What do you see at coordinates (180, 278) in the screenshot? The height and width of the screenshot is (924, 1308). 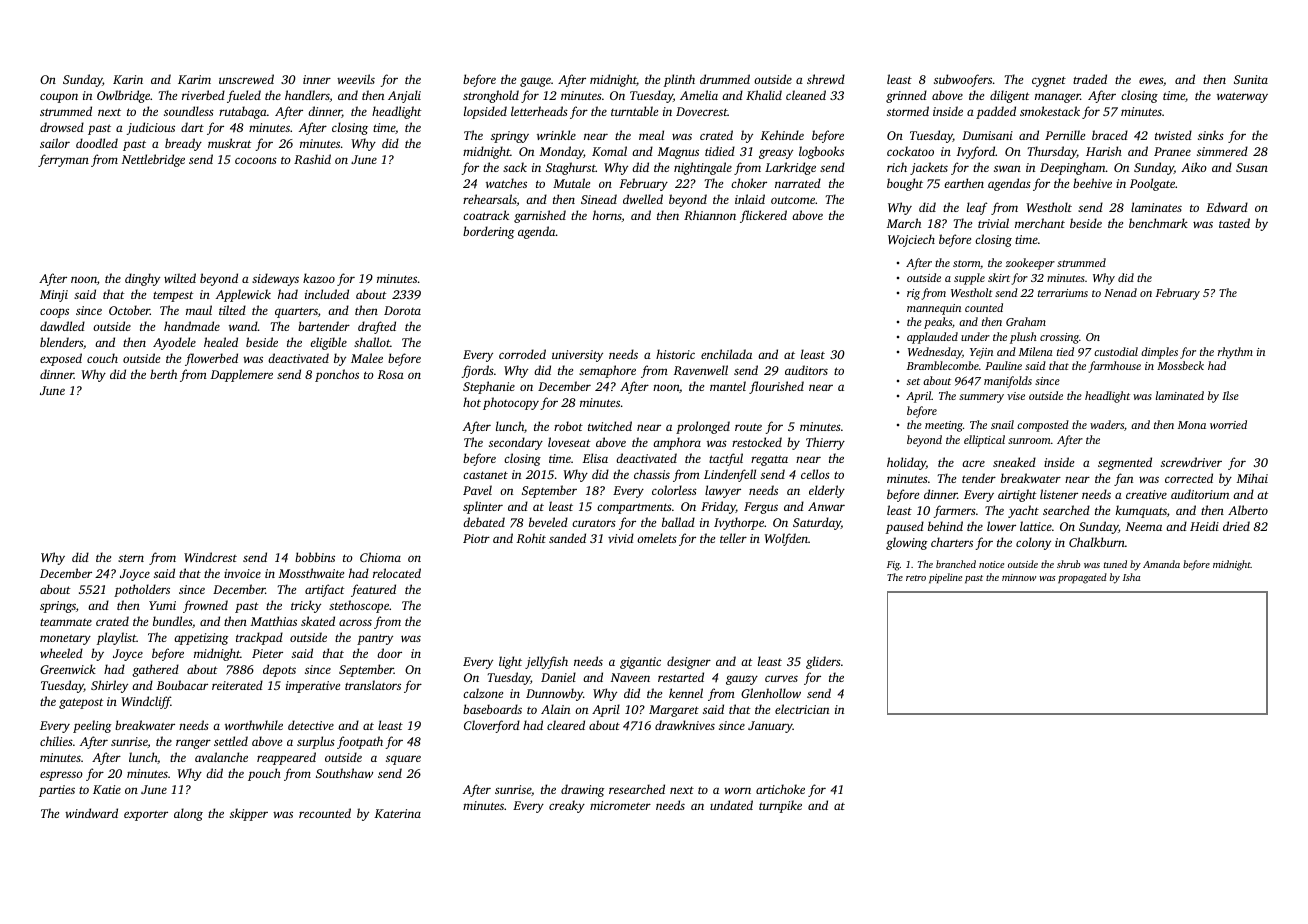 I see `wilted` at bounding box center [180, 278].
